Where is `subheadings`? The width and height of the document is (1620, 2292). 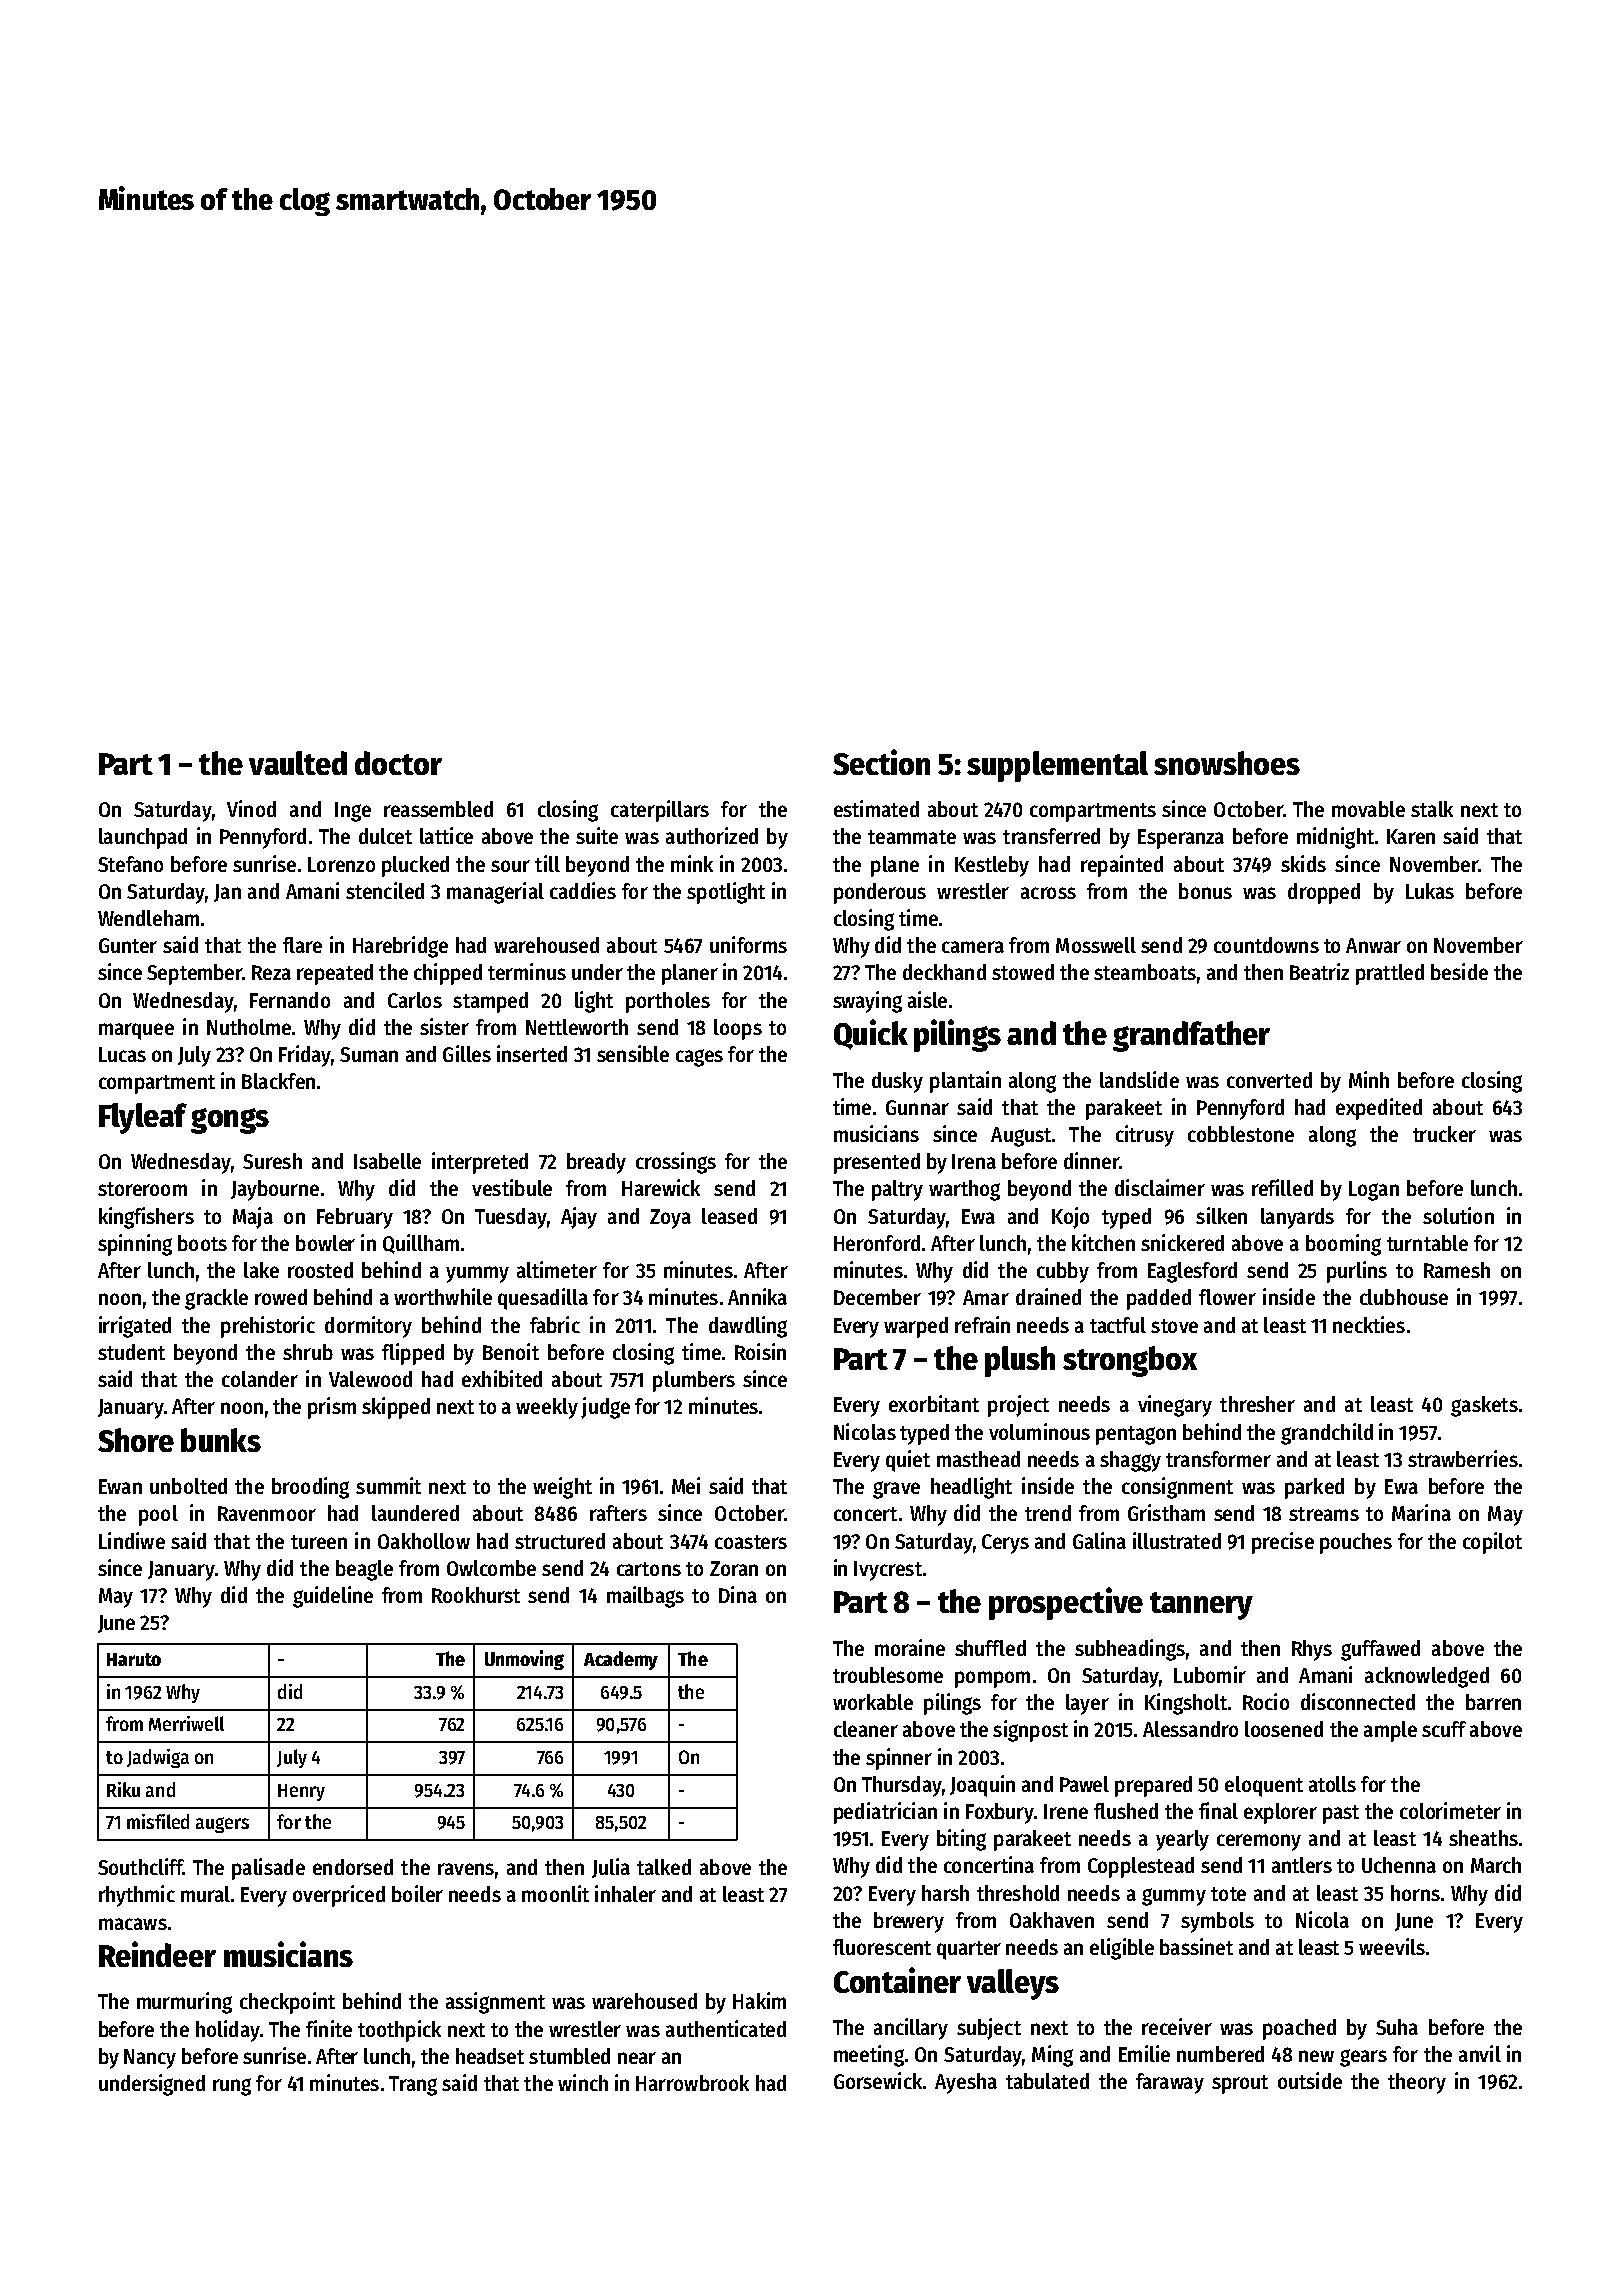
subheadings is located at coordinates (1130, 1650).
